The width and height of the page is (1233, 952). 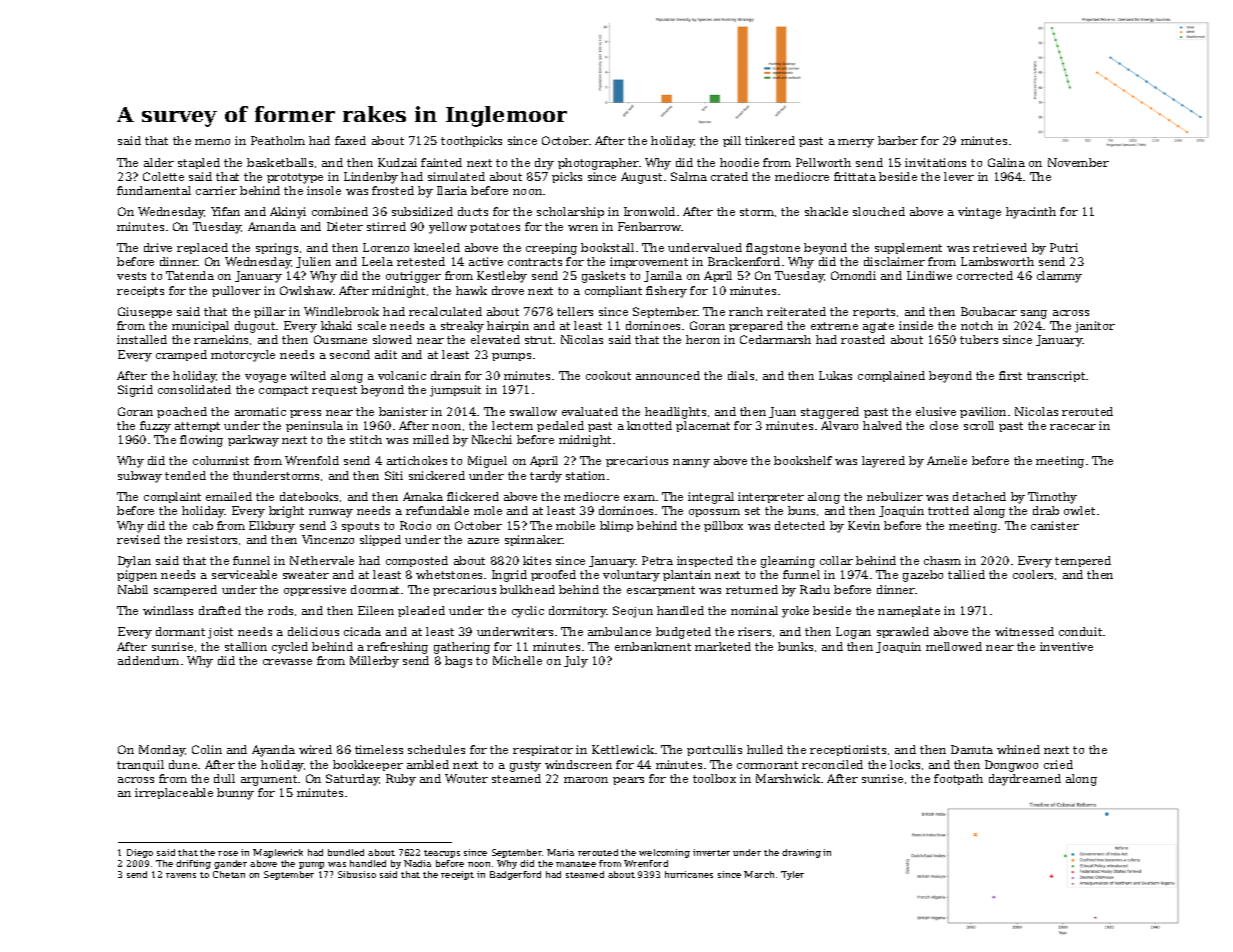 What do you see at coordinates (898, 140) in the page?
I see `barber` at bounding box center [898, 140].
